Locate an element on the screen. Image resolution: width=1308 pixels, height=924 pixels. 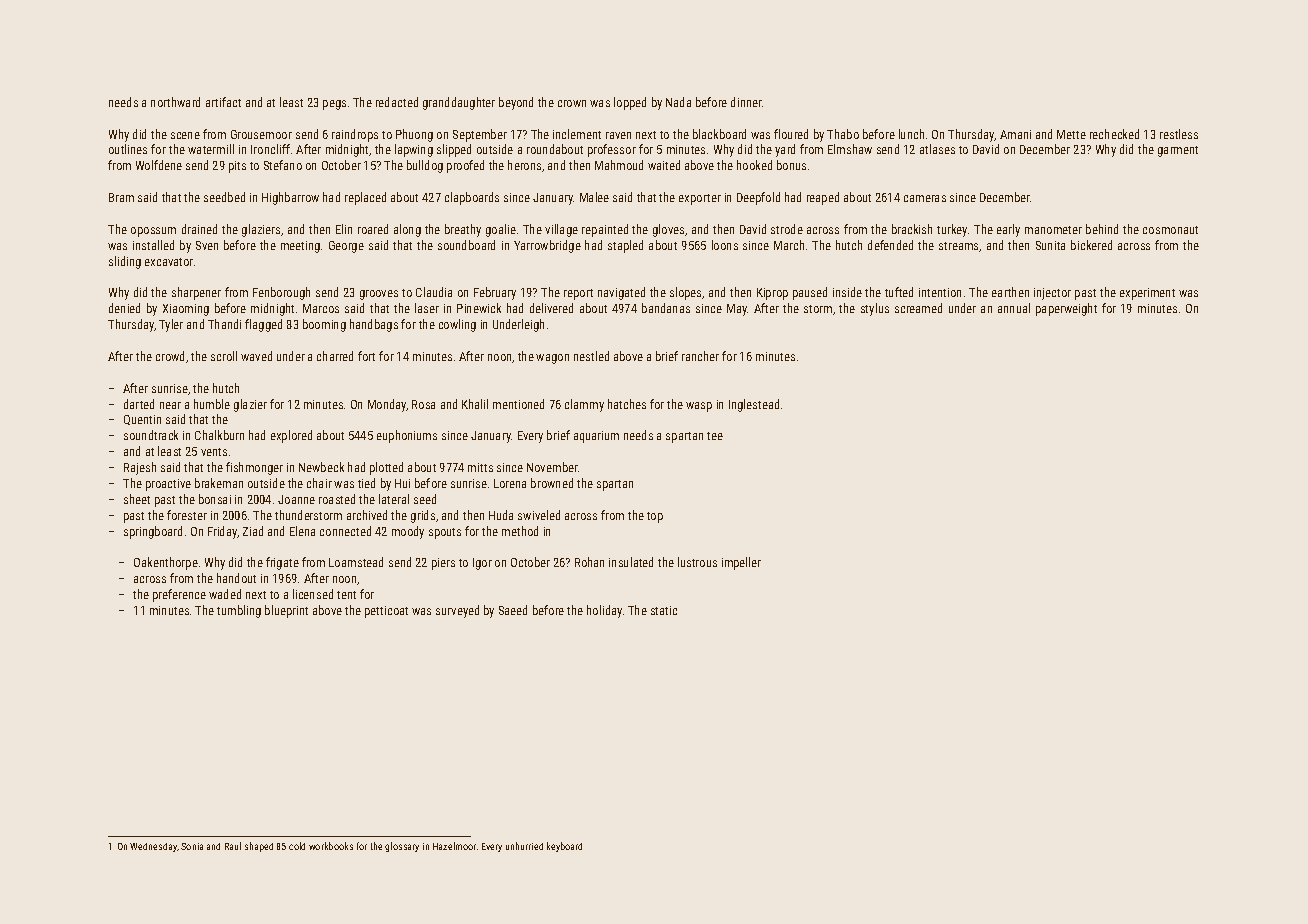
opossum is located at coordinates (153, 232).
